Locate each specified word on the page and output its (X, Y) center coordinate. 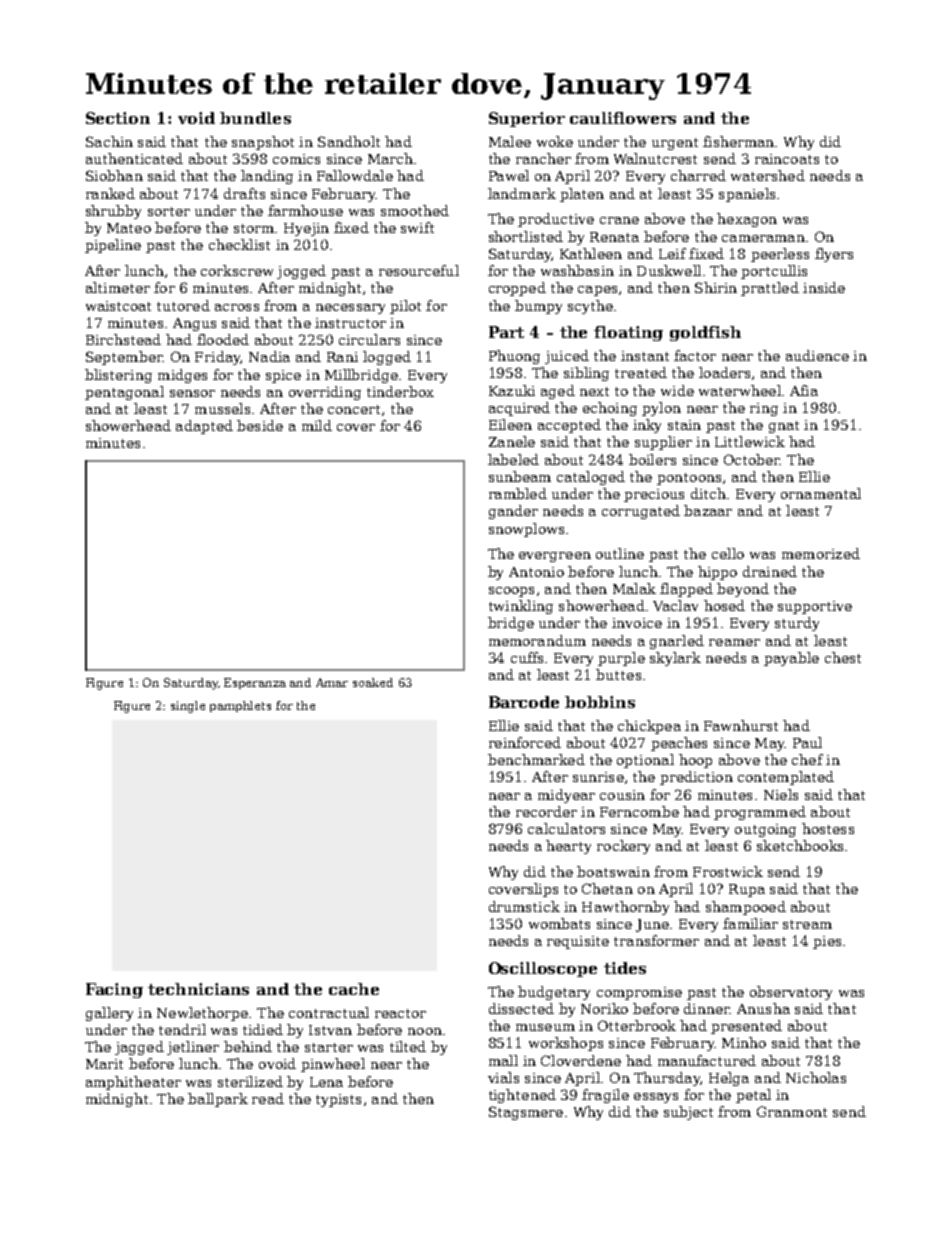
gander (513, 512)
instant (645, 356)
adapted (204, 427)
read (268, 1098)
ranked (110, 193)
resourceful (419, 270)
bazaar (708, 510)
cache (354, 989)
